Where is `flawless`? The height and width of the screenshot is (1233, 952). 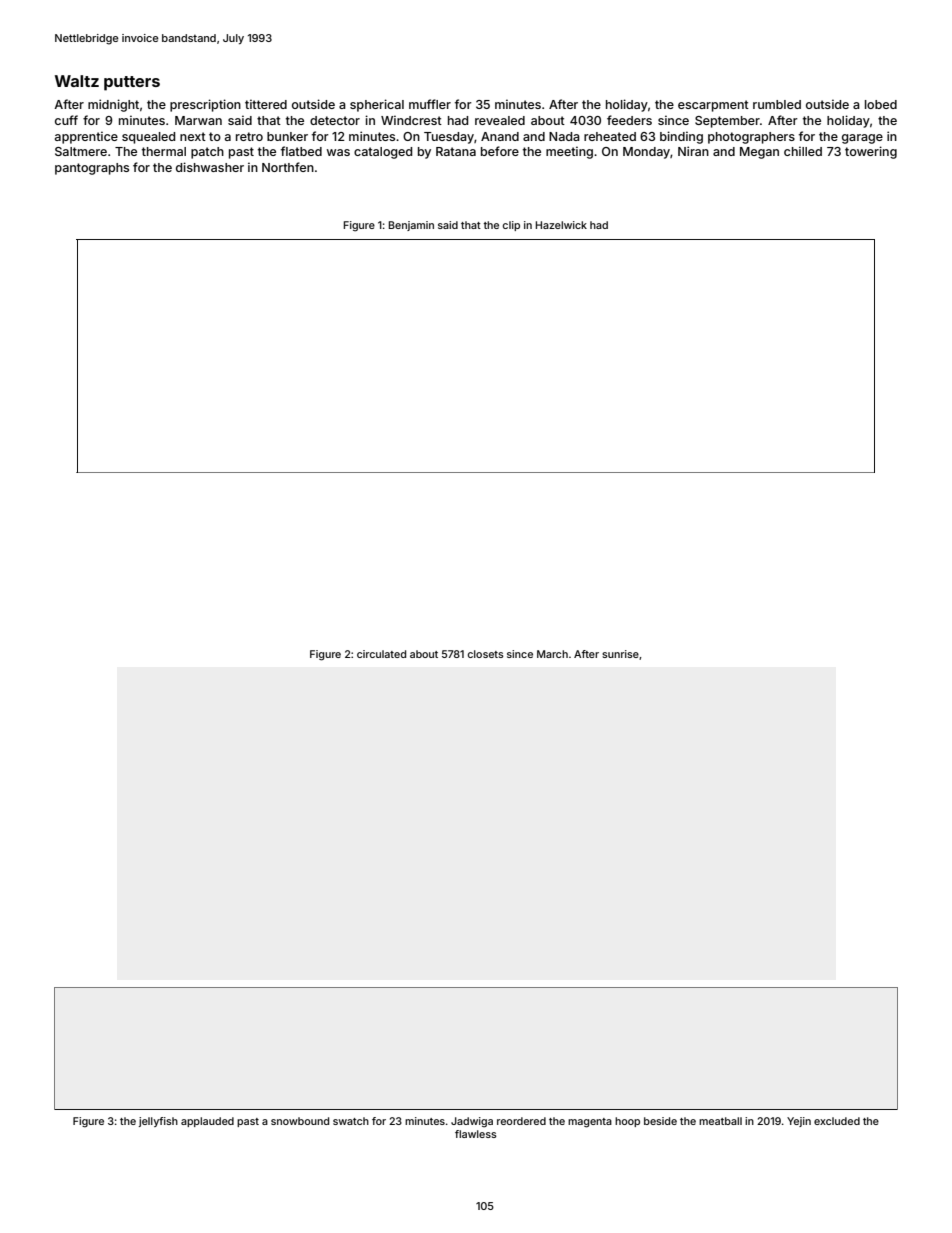
flawless is located at coordinates (476, 1134).
